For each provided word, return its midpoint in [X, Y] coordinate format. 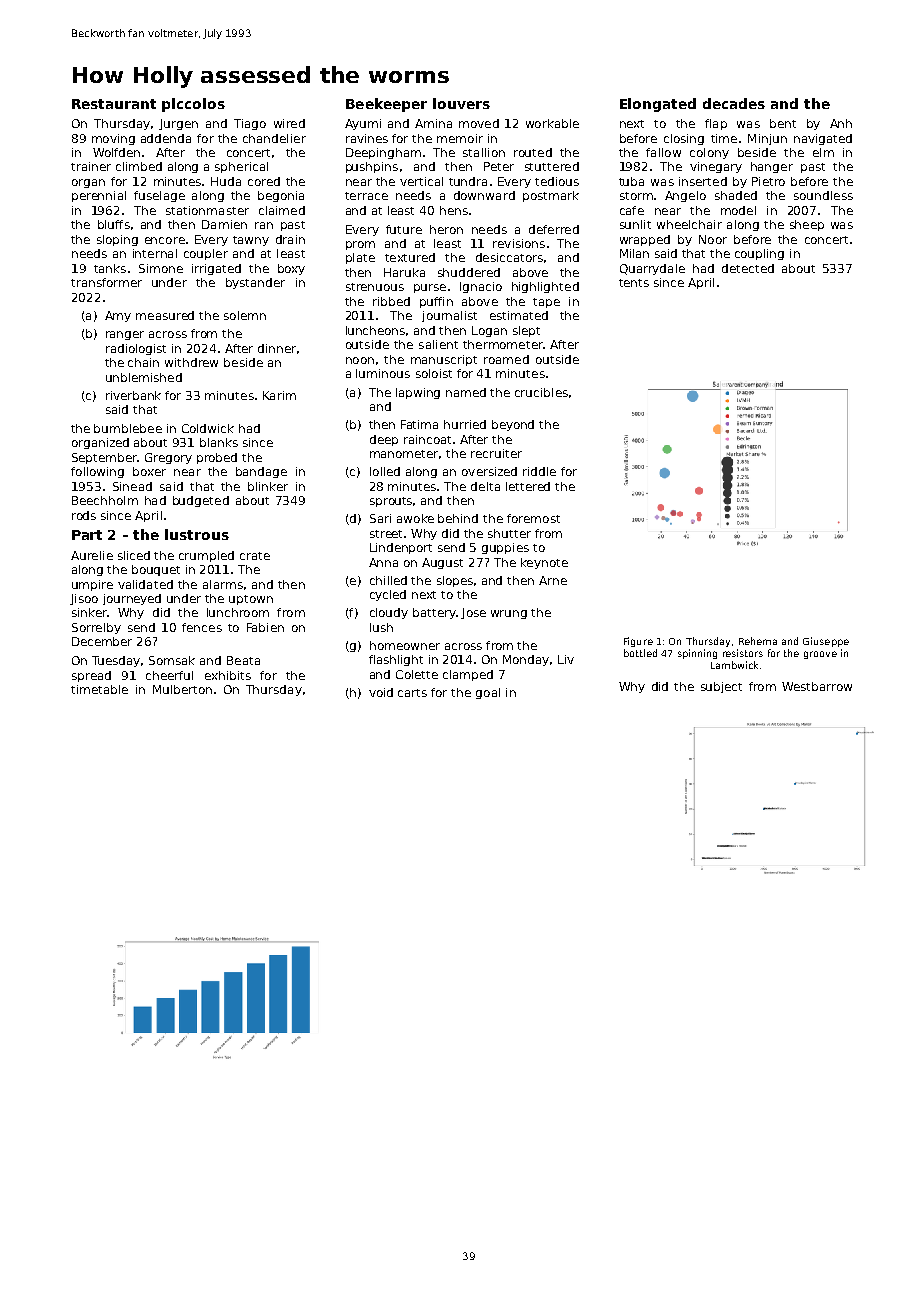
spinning [697, 654]
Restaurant [114, 104]
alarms [223, 584]
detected [748, 268]
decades [734, 103]
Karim [279, 395]
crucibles [541, 392]
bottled [640, 653]
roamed [506, 359]
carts [412, 693]
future [404, 229]
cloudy [389, 613]
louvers [461, 103]
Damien [224, 224]
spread [91, 676]
